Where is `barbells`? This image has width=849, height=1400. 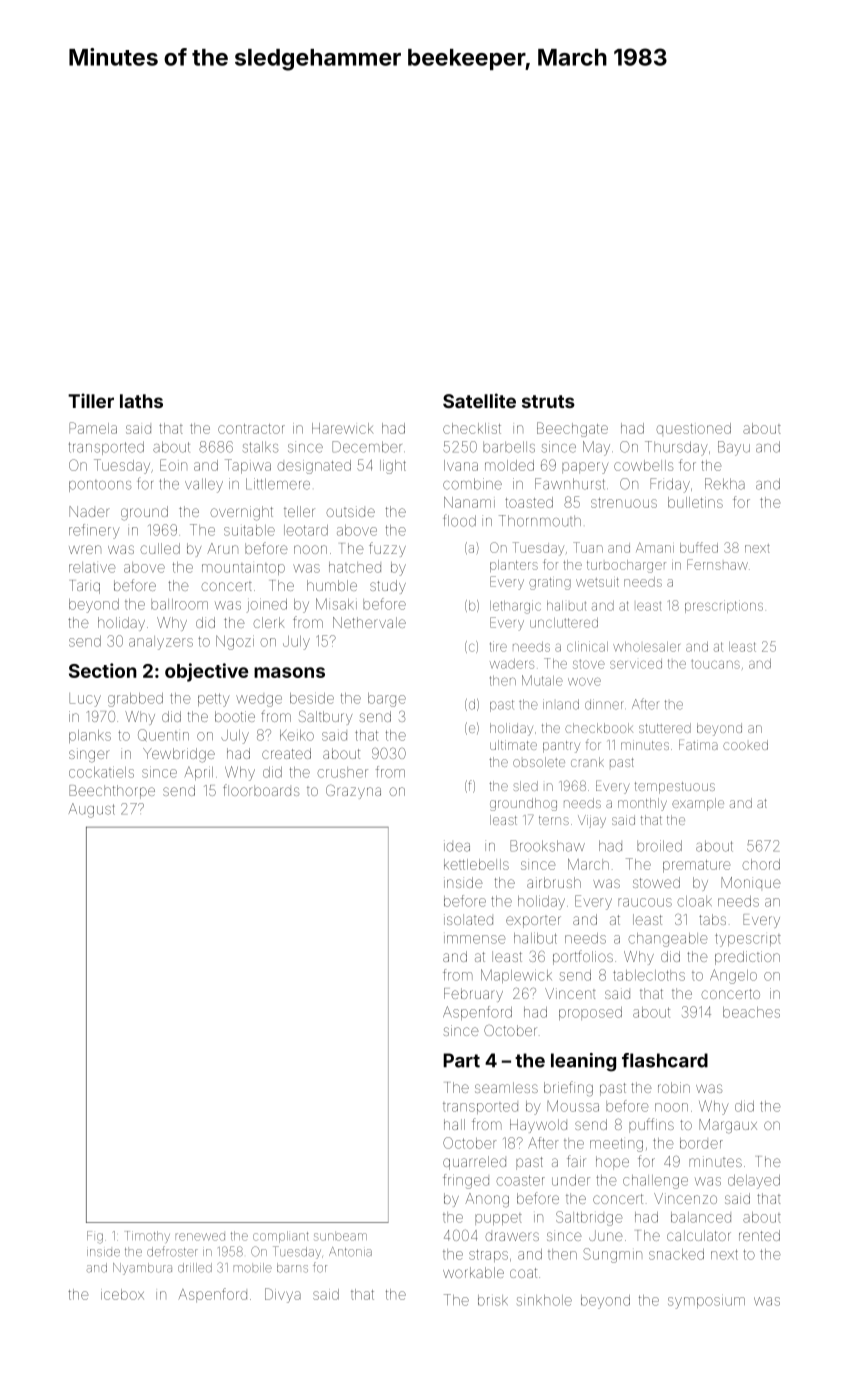 barbells is located at coordinates (509, 447).
